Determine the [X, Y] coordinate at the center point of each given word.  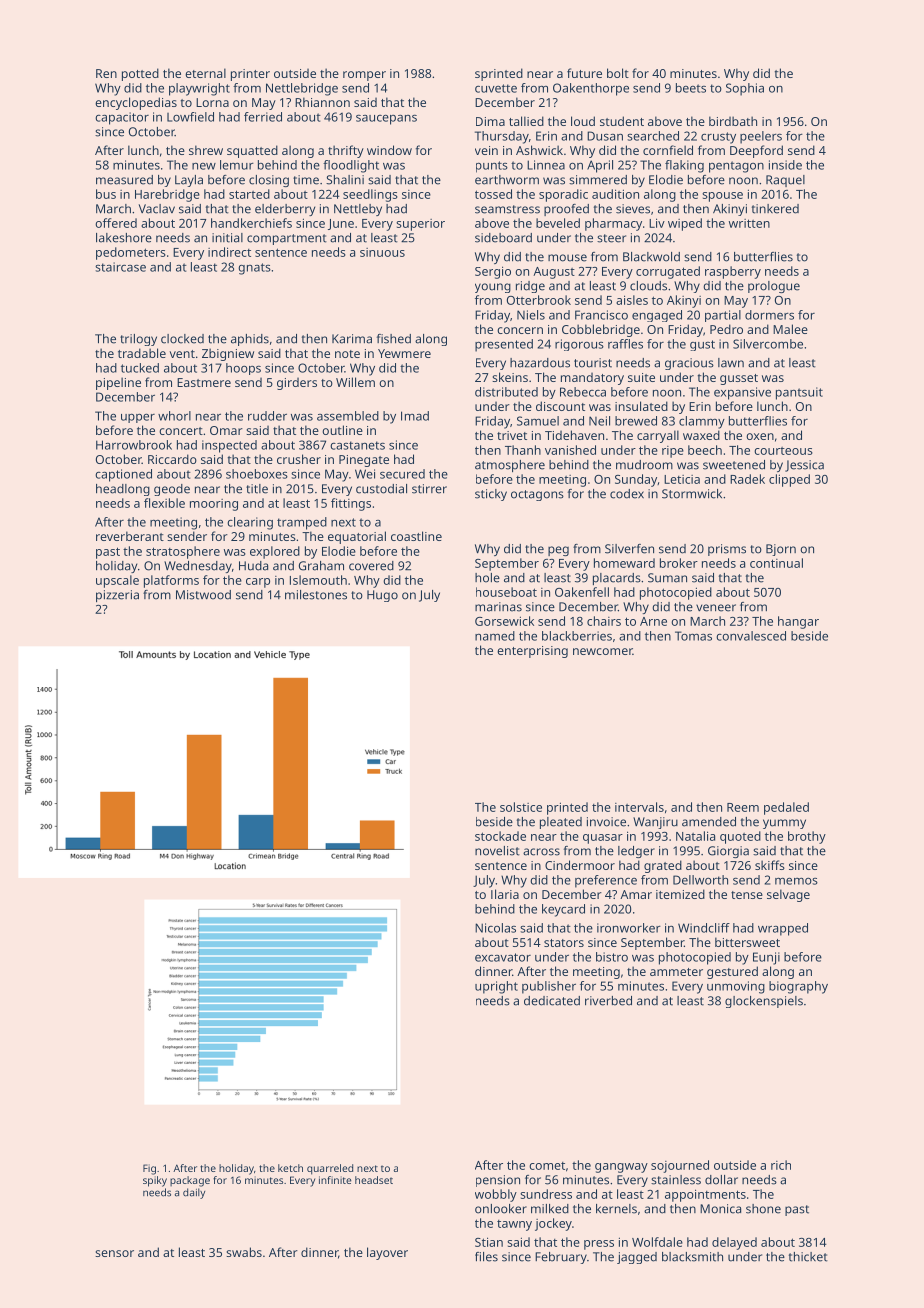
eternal [205, 73]
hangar [798, 622]
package [190, 1181]
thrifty [346, 151]
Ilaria [505, 894]
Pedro [726, 329]
